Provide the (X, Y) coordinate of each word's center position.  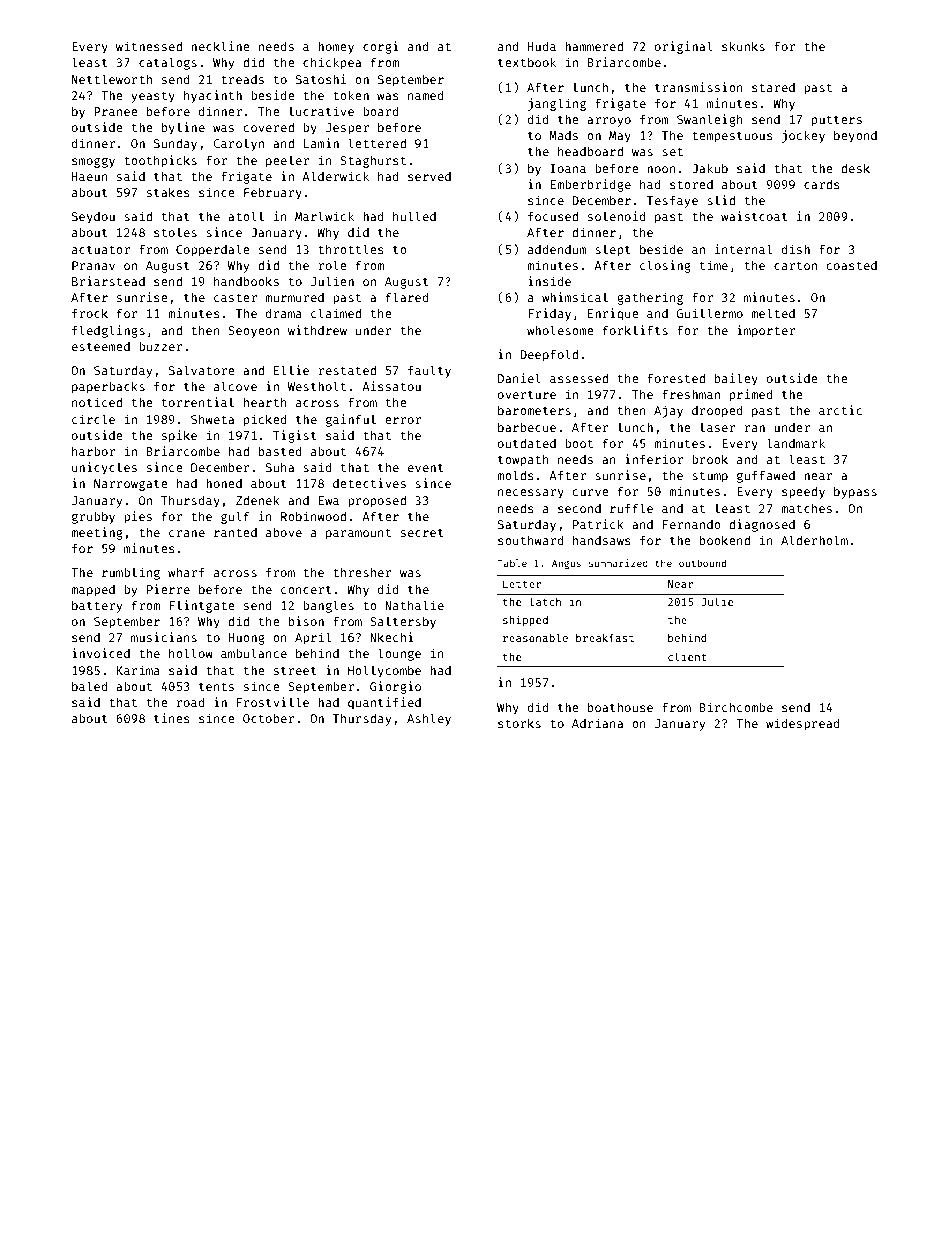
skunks (743, 46)
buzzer (161, 346)
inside (549, 281)
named (426, 95)
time (714, 265)
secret (422, 533)
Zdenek (258, 500)
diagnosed (762, 525)
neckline (220, 46)
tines (172, 718)
